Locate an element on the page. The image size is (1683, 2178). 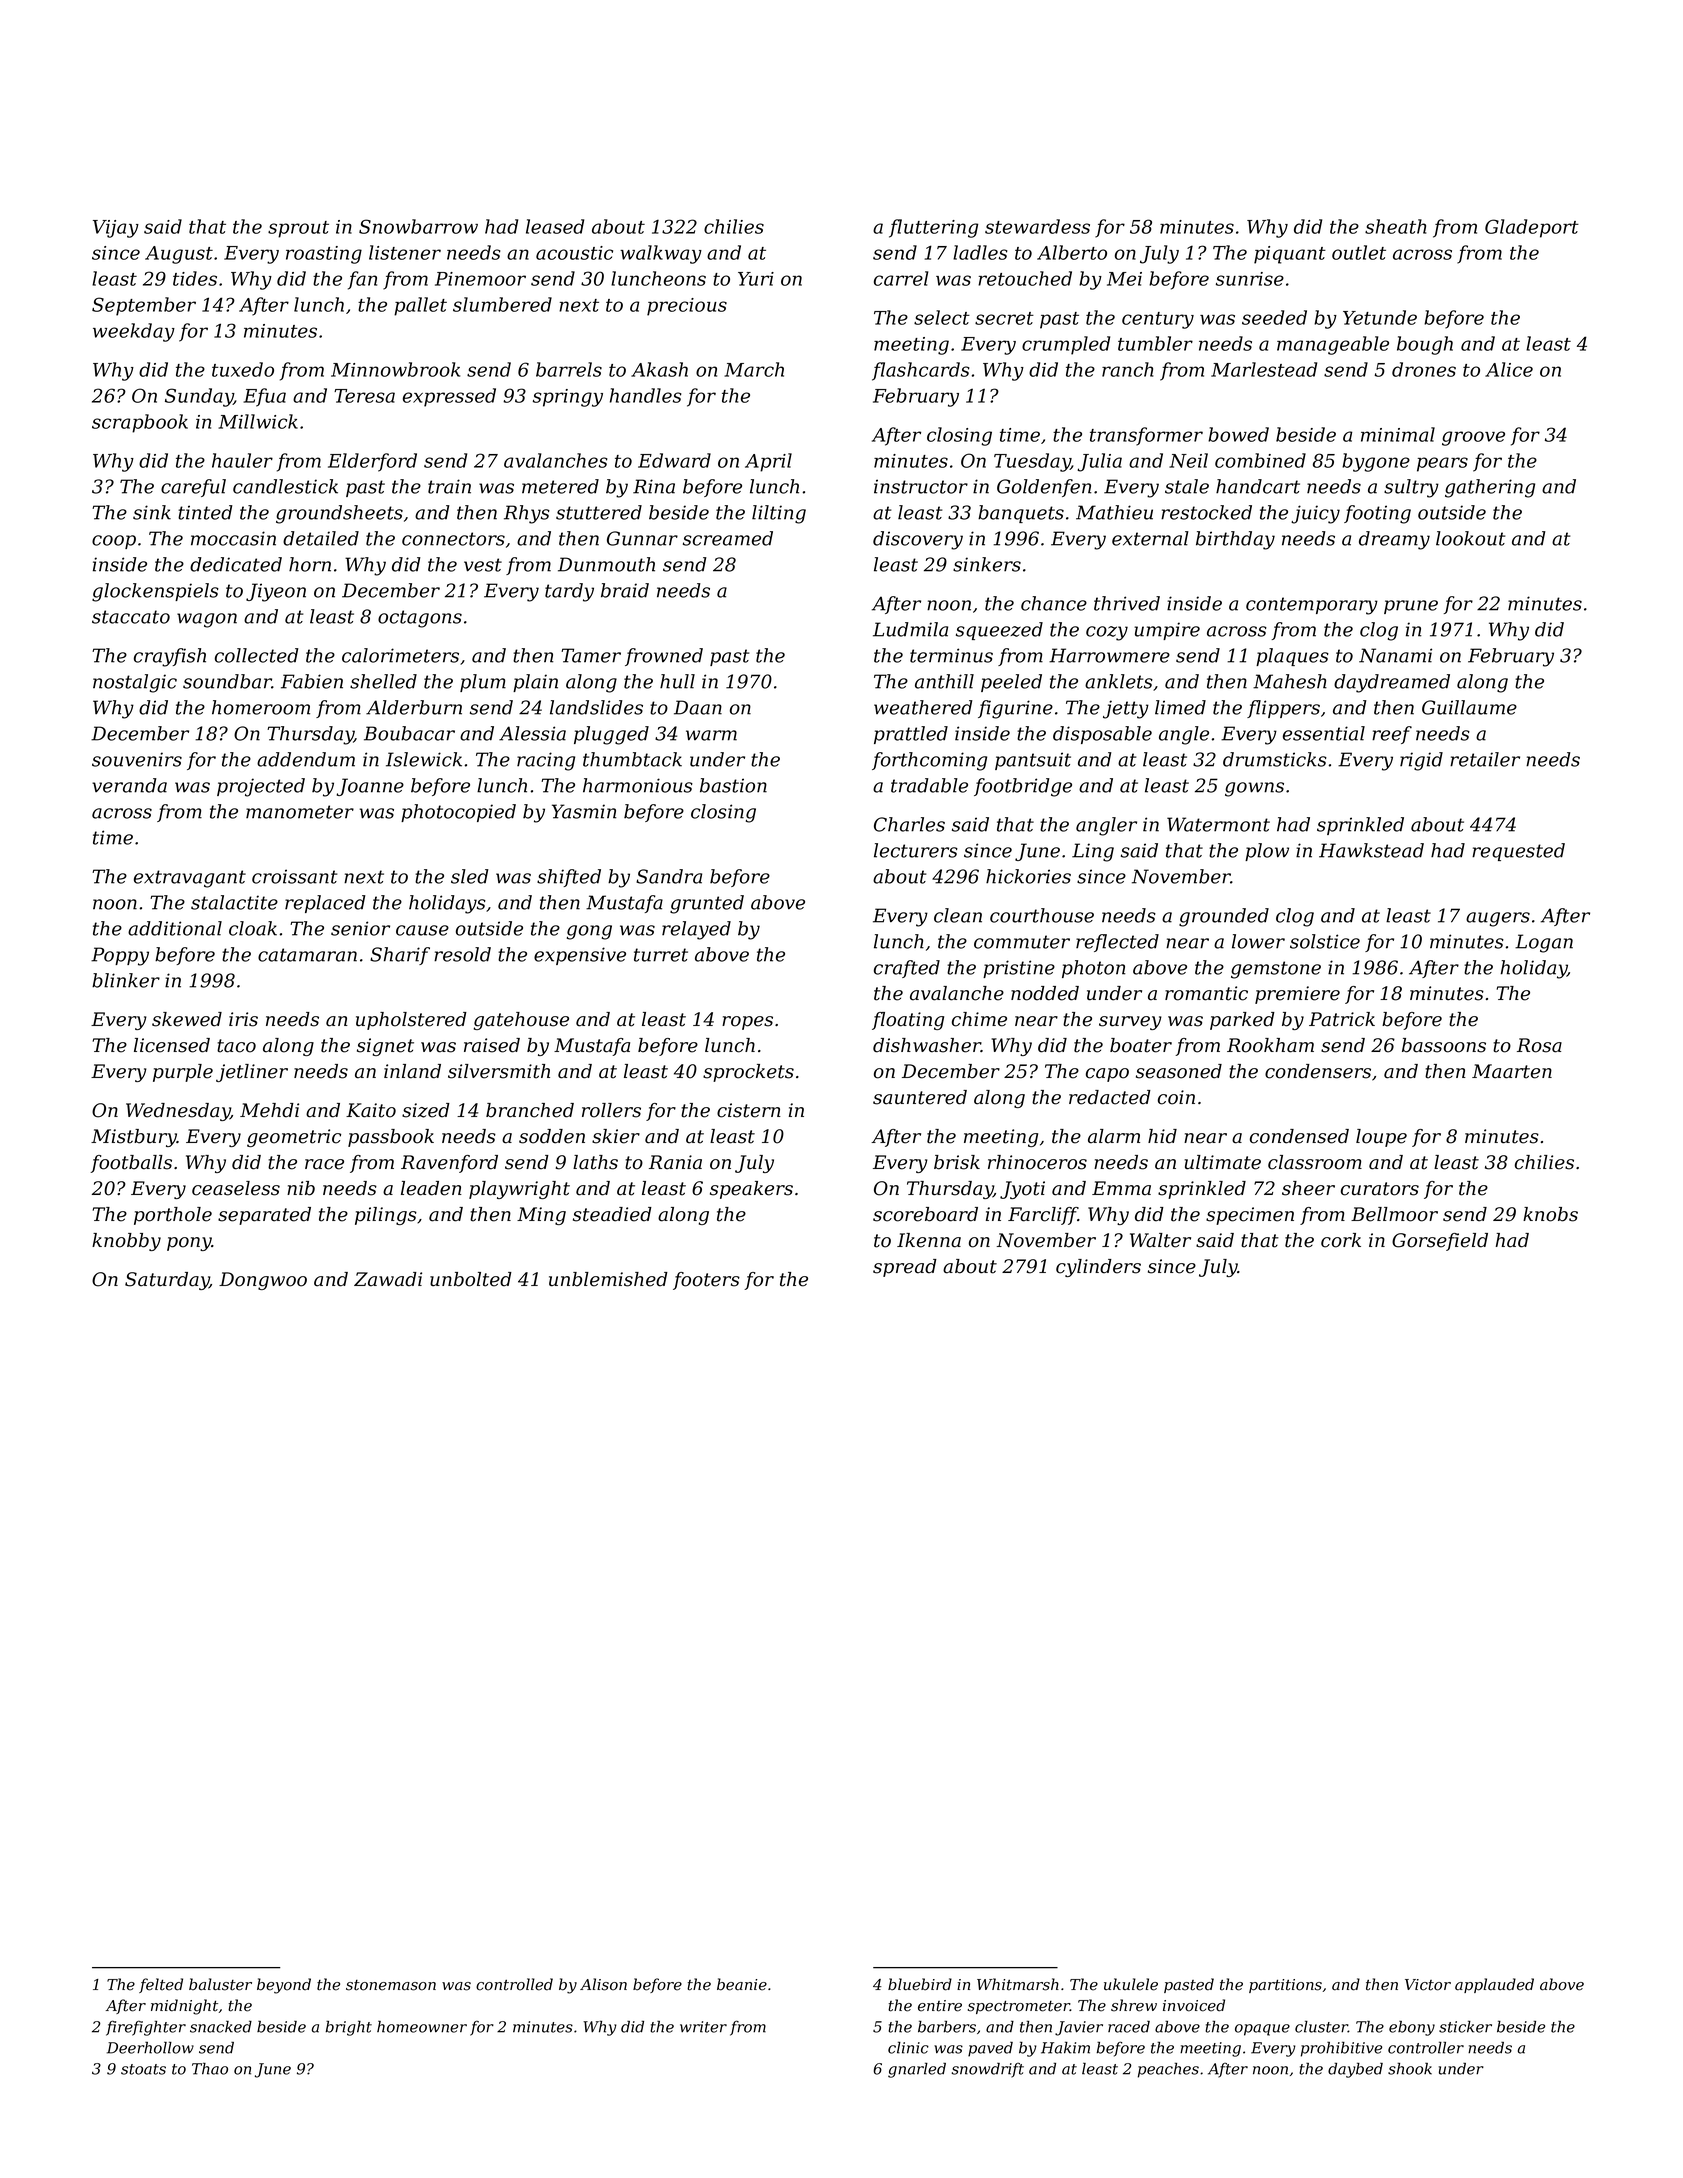
transformer is located at coordinates (1146, 436).
